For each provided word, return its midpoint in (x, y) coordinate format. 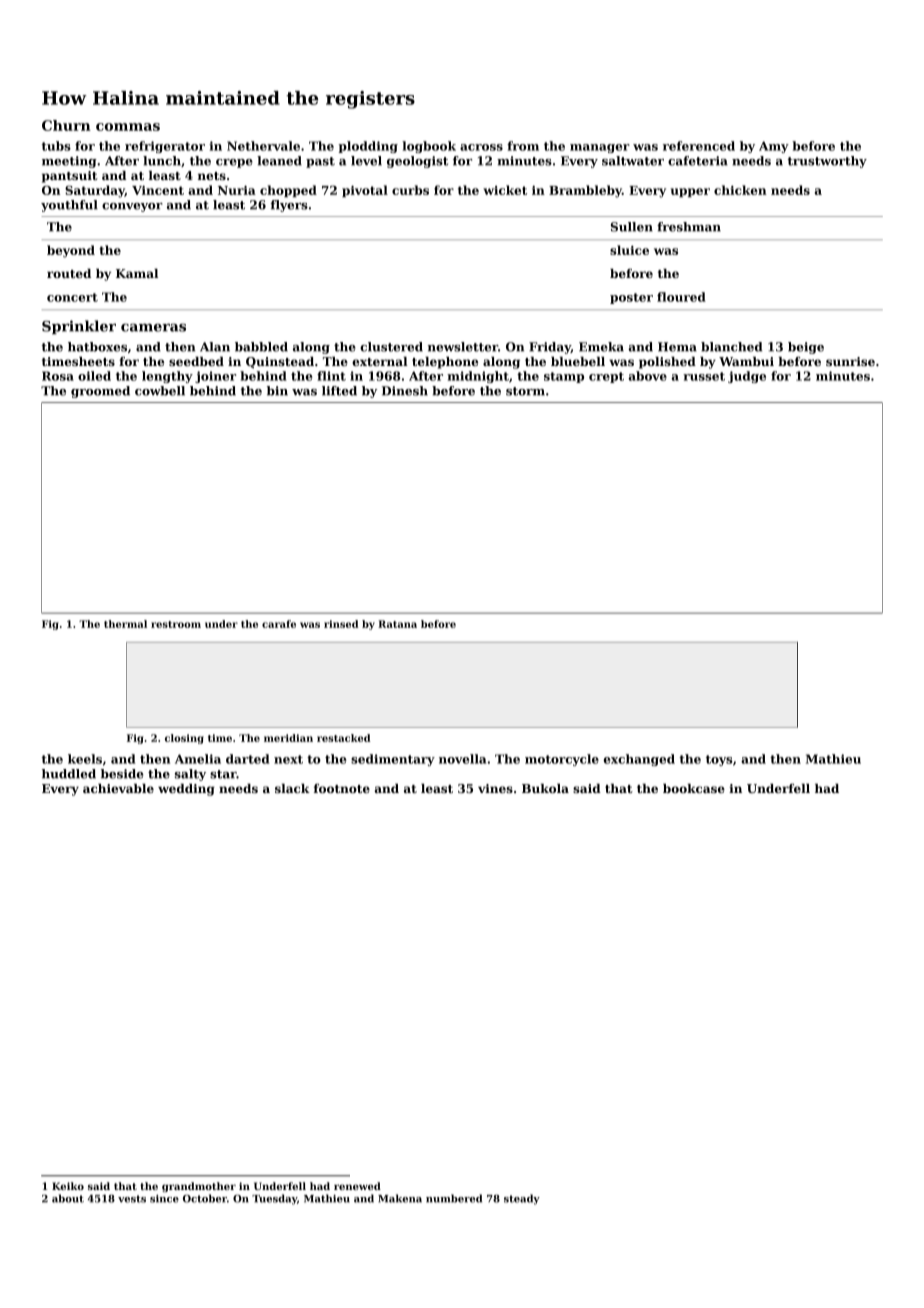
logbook (429, 147)
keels (85, 759)
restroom (176, 624)
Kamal (137, 273)
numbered (454, 1198)
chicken (740, 190)
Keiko (68, 1186)
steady (522, 1199)
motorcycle (562, 760)
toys (719, 760)
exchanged (639, 760)
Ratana (397, 624)
